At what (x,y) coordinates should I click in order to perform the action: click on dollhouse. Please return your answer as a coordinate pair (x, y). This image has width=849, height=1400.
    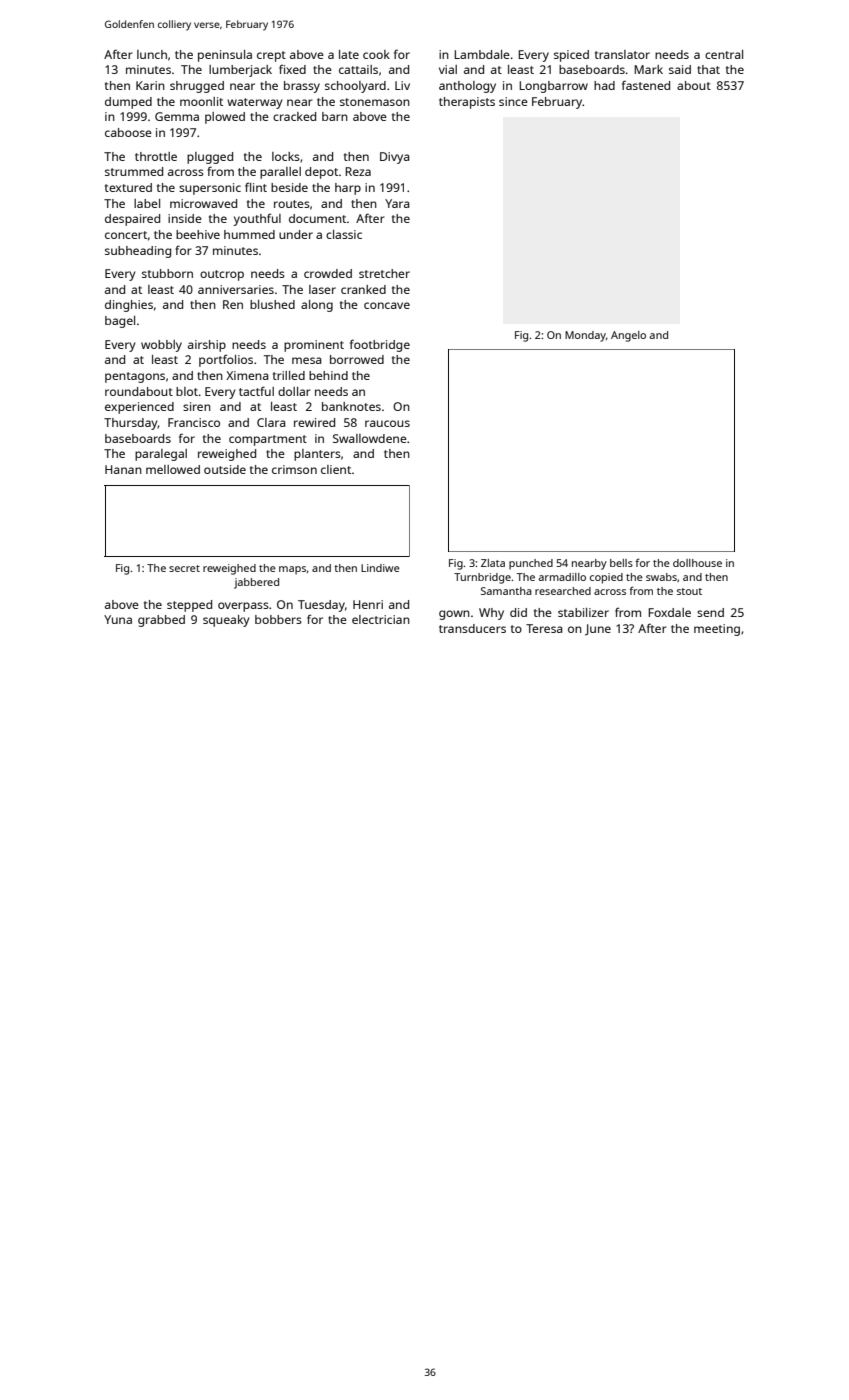
    Looking at the image, I should click on (697, 563).
